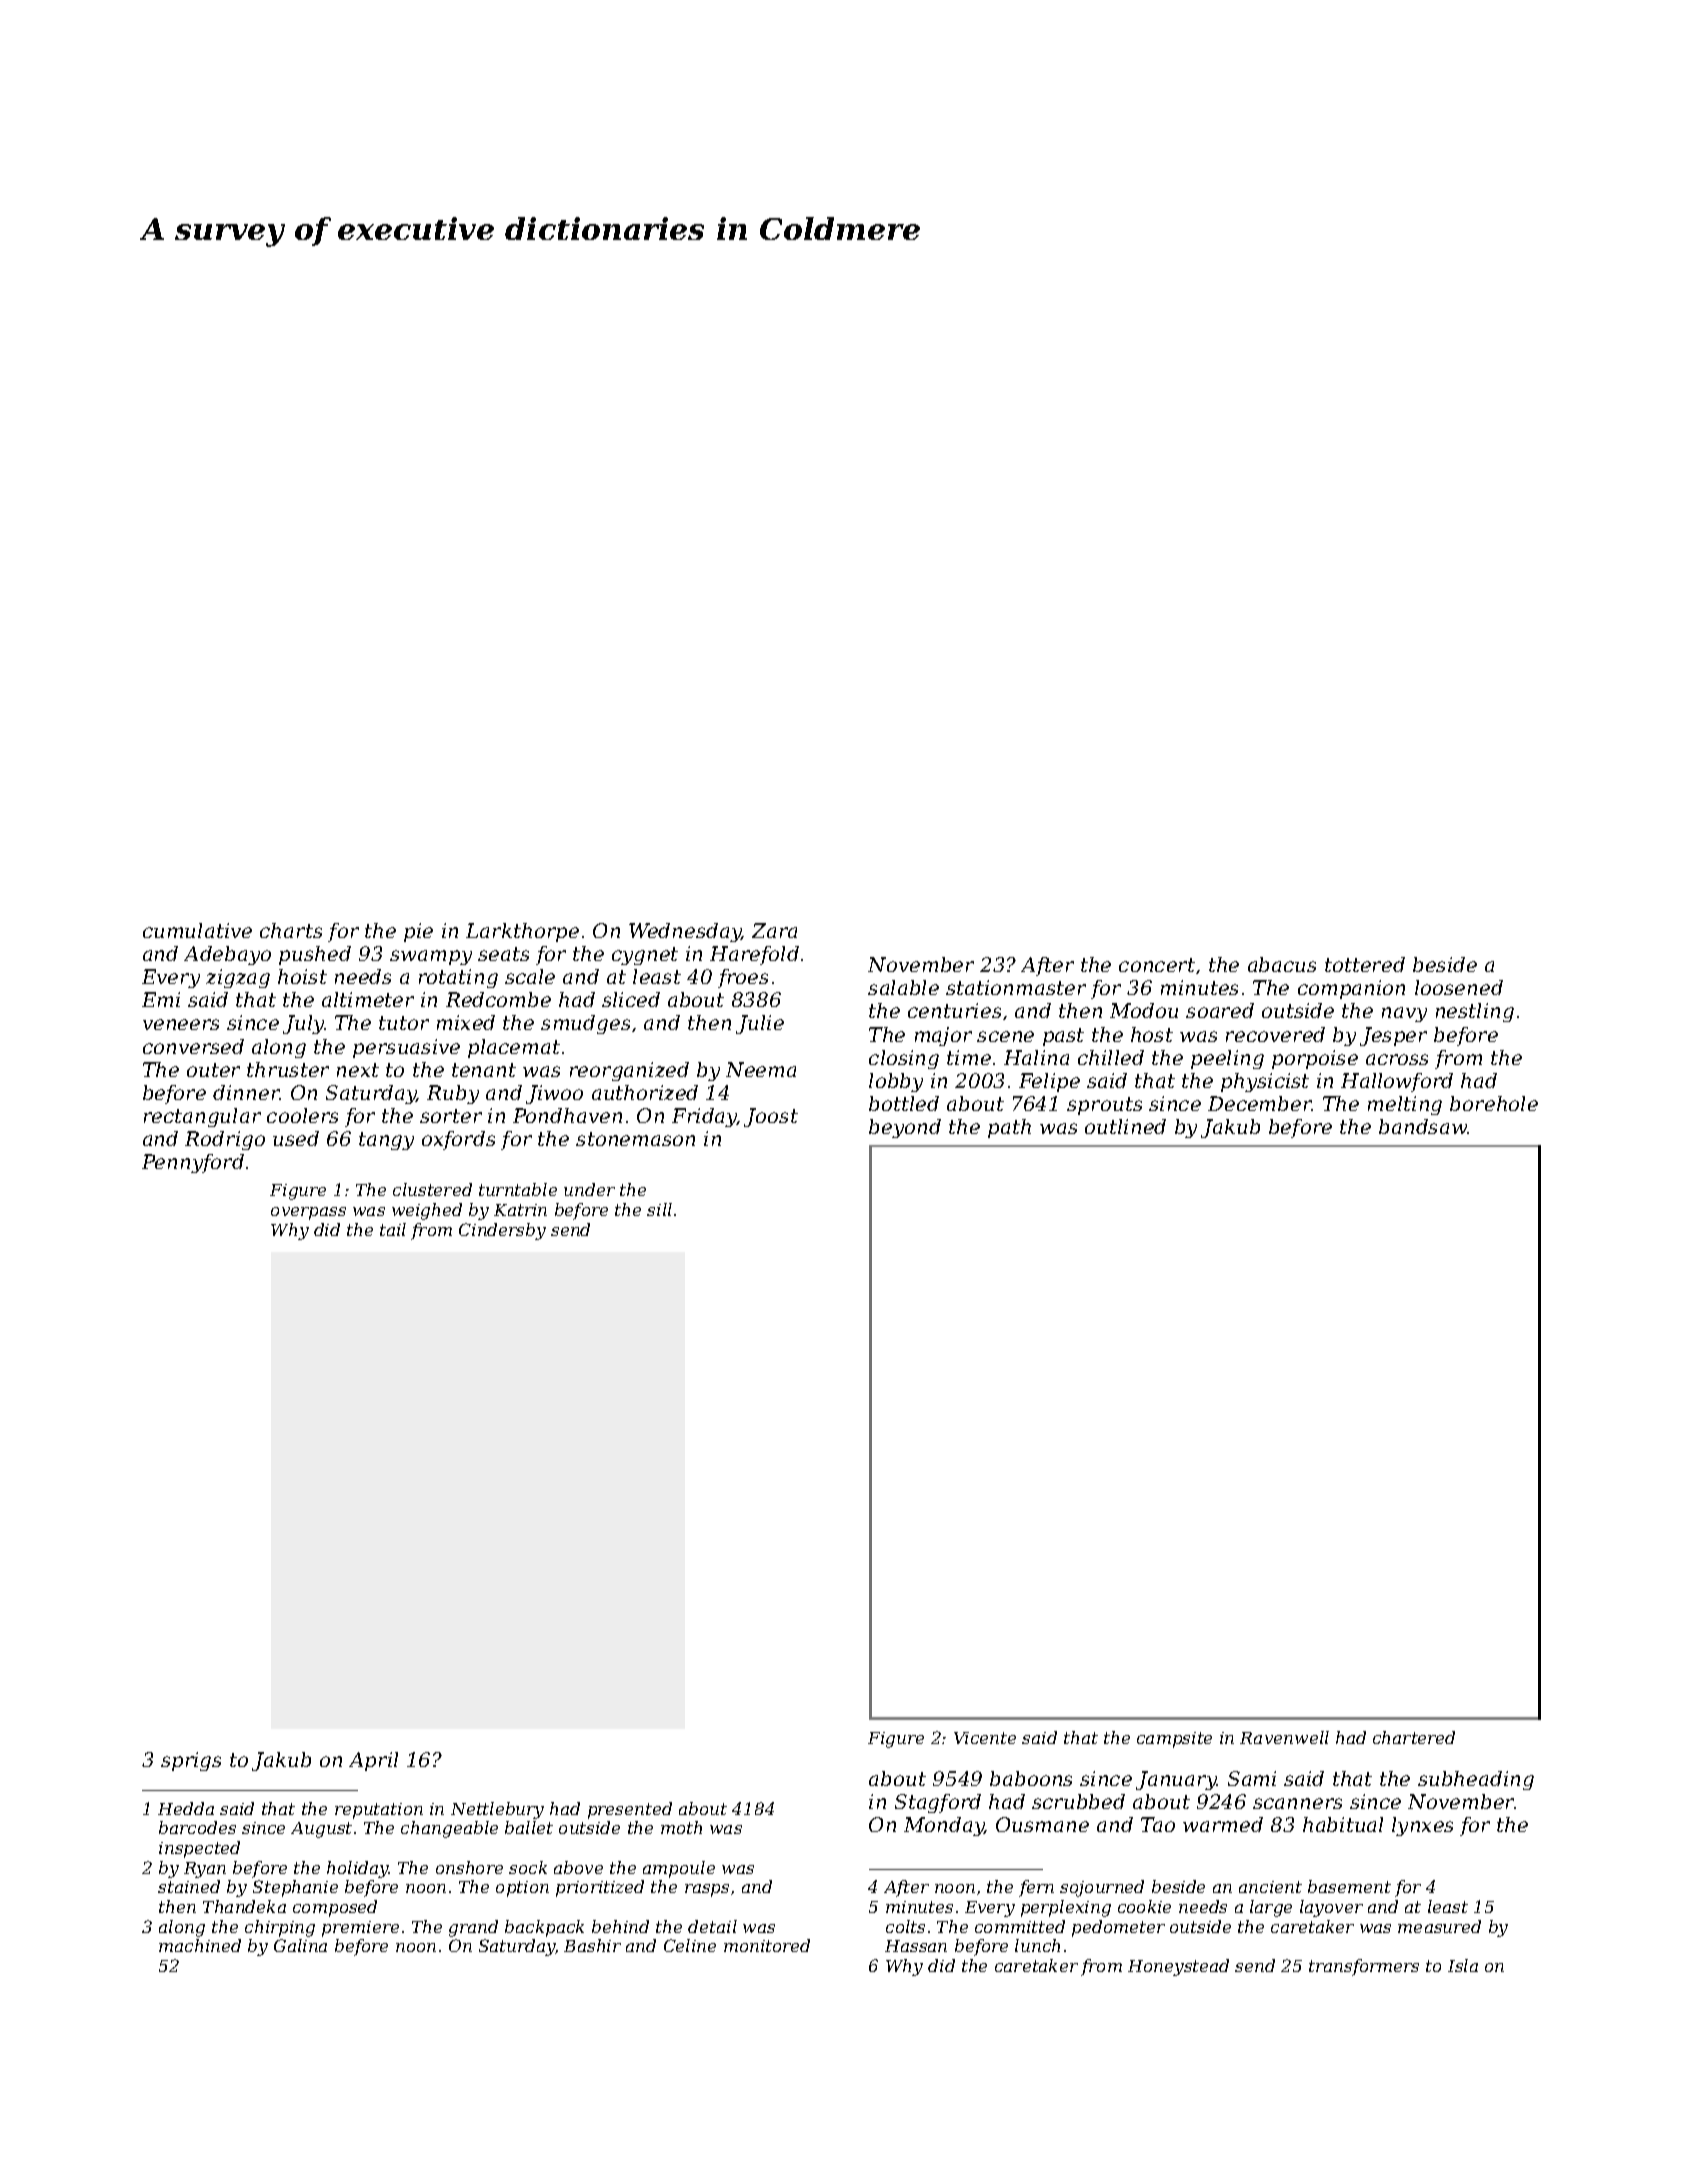  Describe the element at coordinates (1009, 1128) in the image. I see `path` at that location.
